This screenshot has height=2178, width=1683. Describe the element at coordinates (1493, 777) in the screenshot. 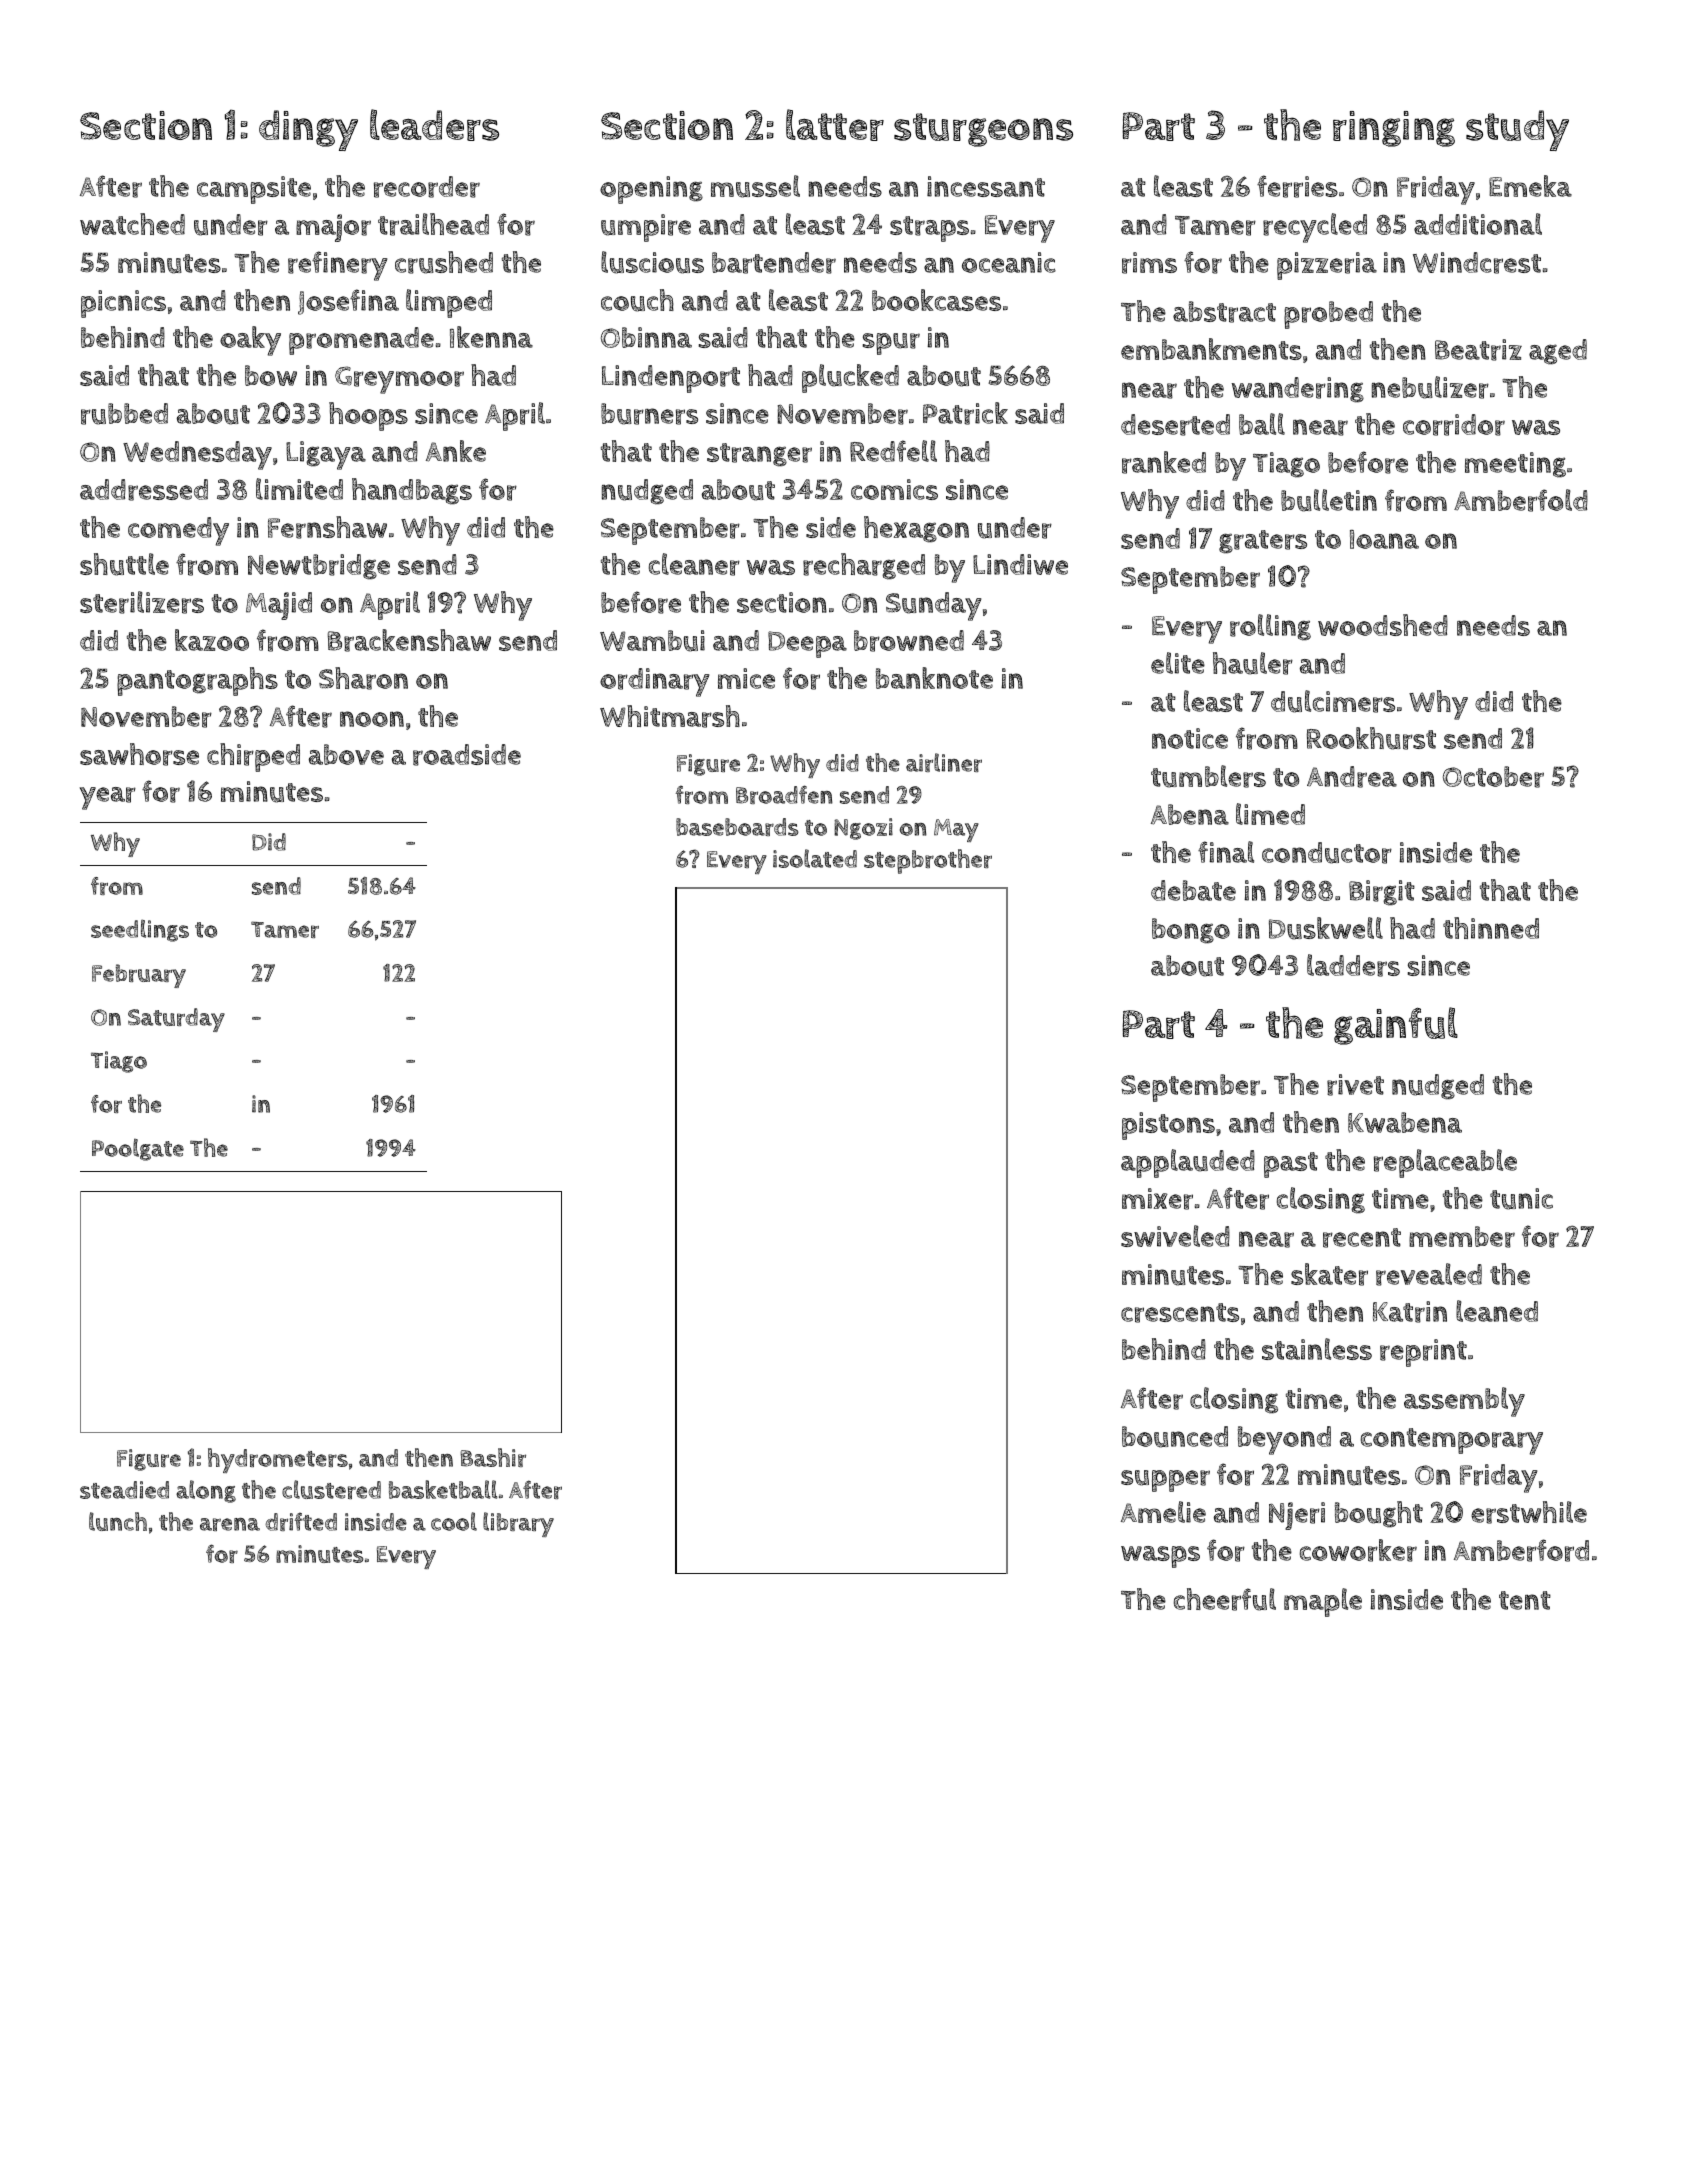

I see `October` at that location.
